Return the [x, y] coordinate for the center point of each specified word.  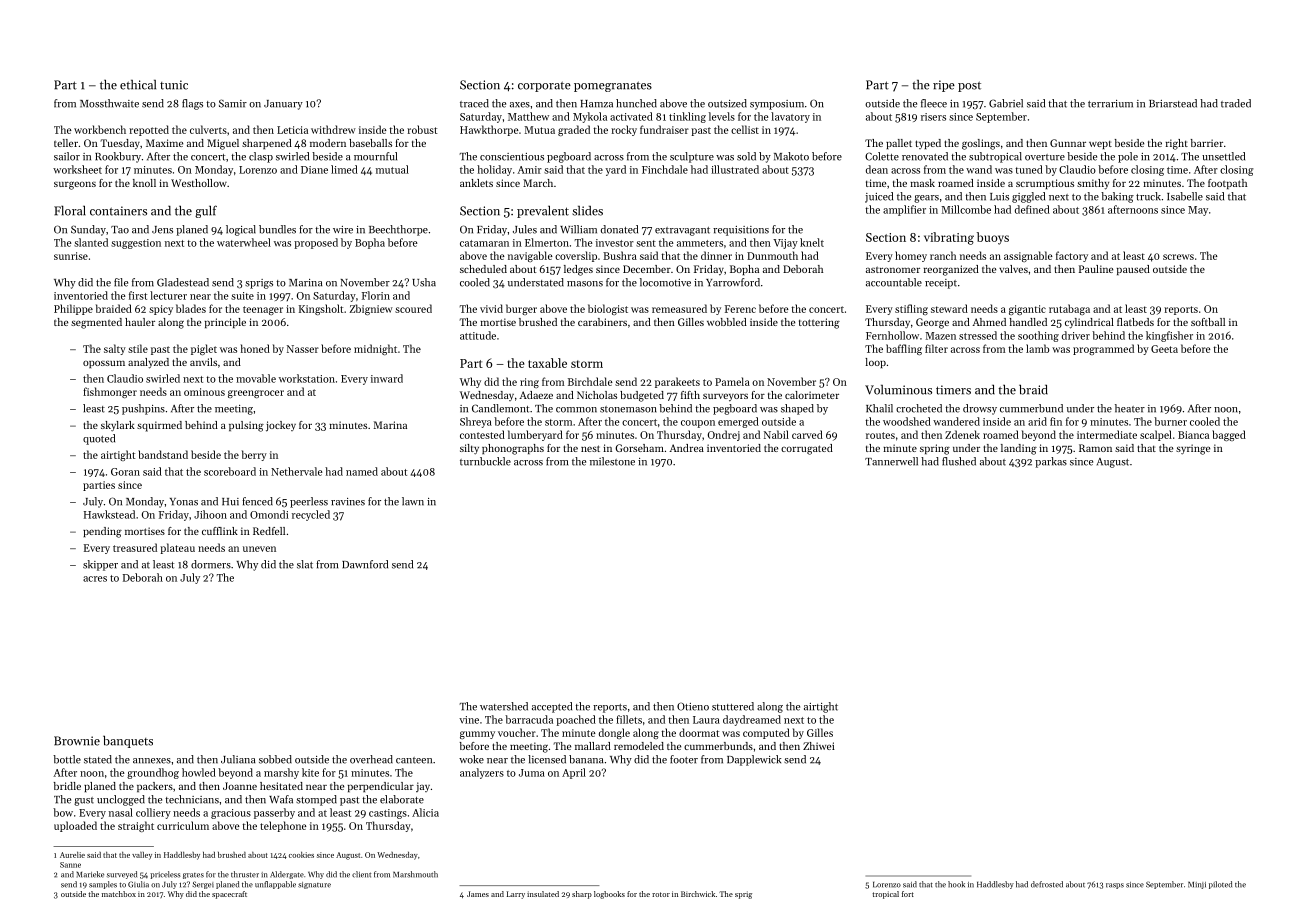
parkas [1051, 462]
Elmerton [547, 242]
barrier [1207, 143]
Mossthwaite [109, 103]
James [478, 894]
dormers [211, 564]
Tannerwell [891, 461]
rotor [661, 894]
